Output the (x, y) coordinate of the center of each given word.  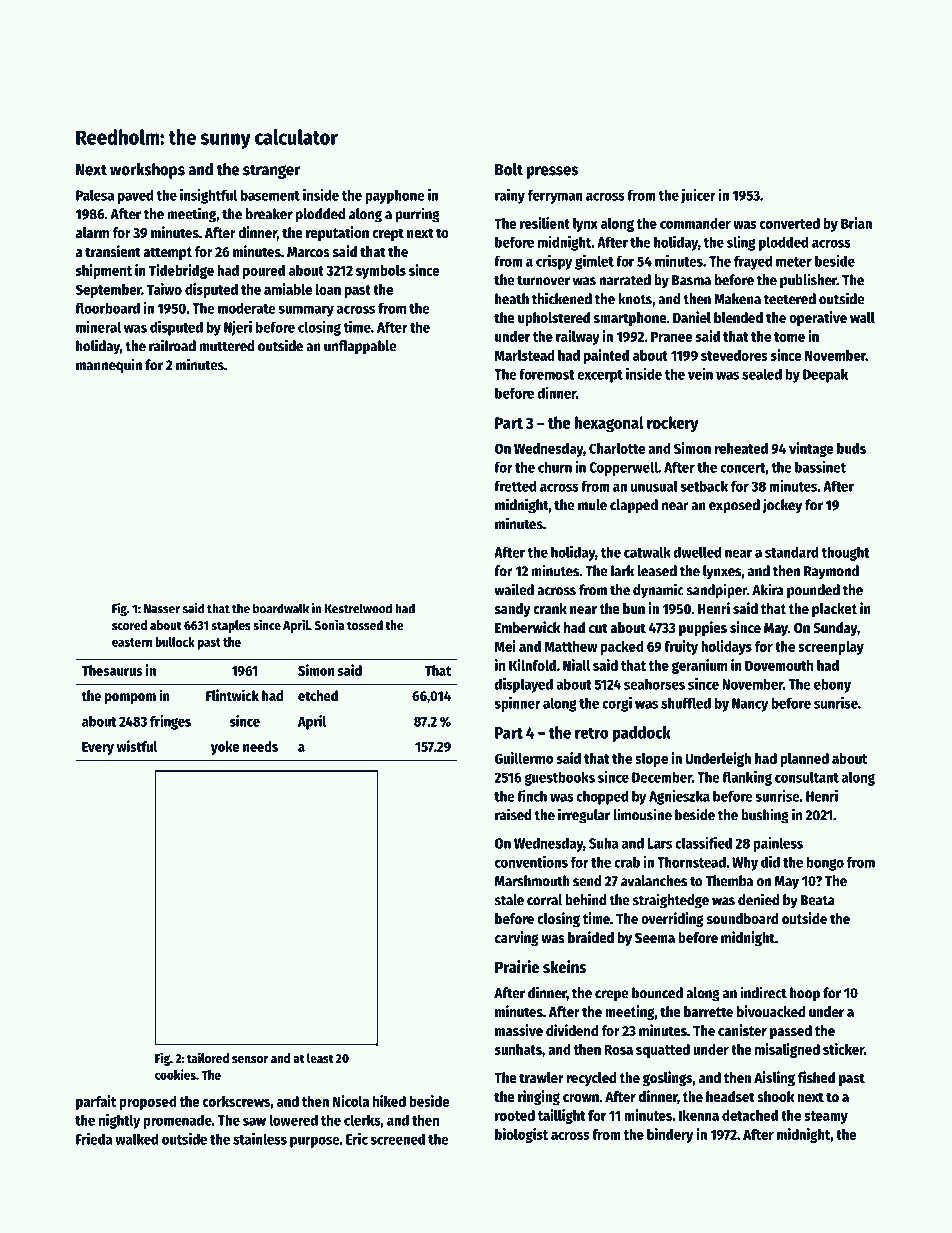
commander (695, 223)
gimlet (594, 262)
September (109, 291)
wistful (137, 746)
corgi (617, 704)
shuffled (686, 703)
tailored (208, 1057)
